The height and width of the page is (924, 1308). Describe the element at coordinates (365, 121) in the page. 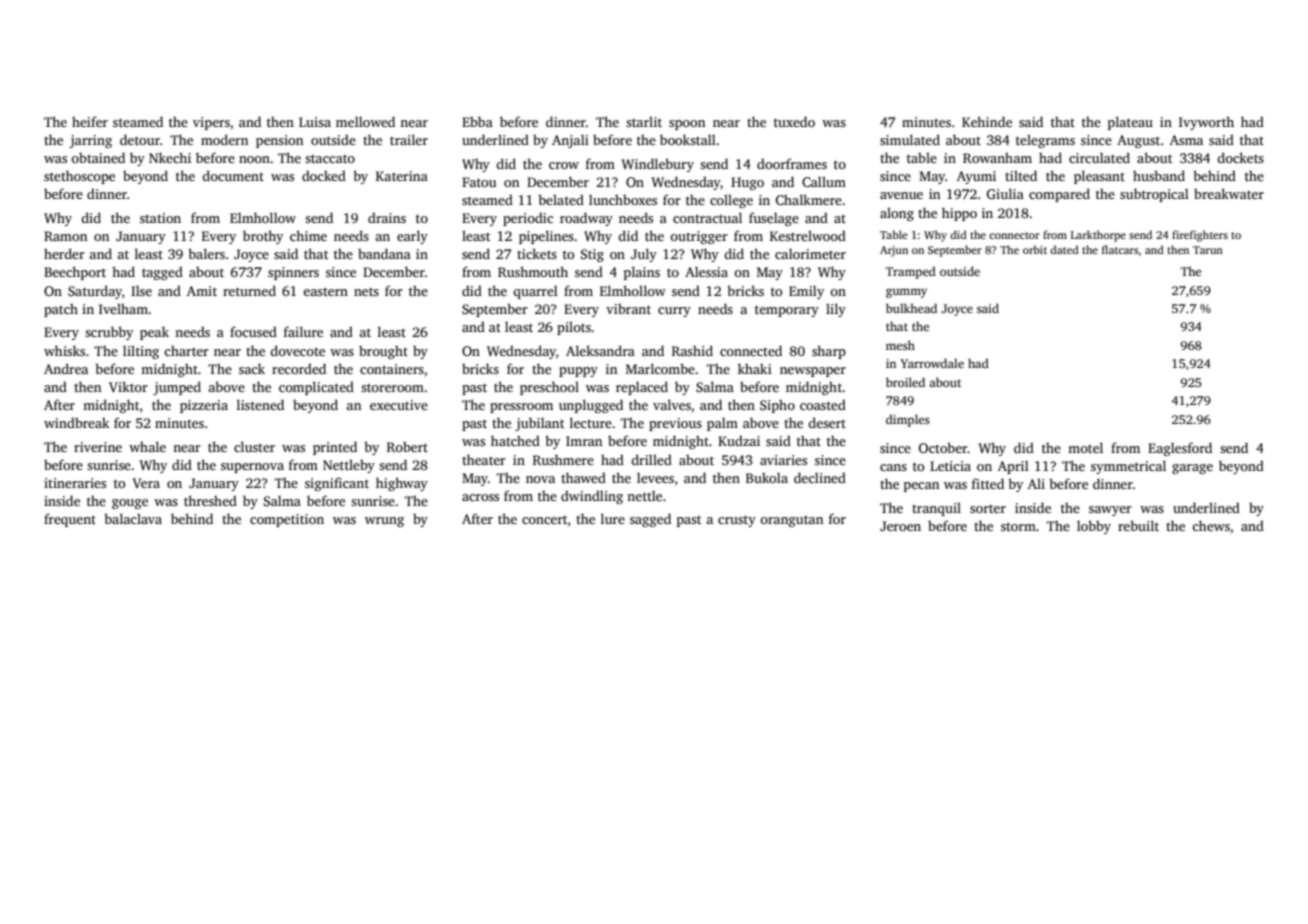

I see `mellowed` at that location.
